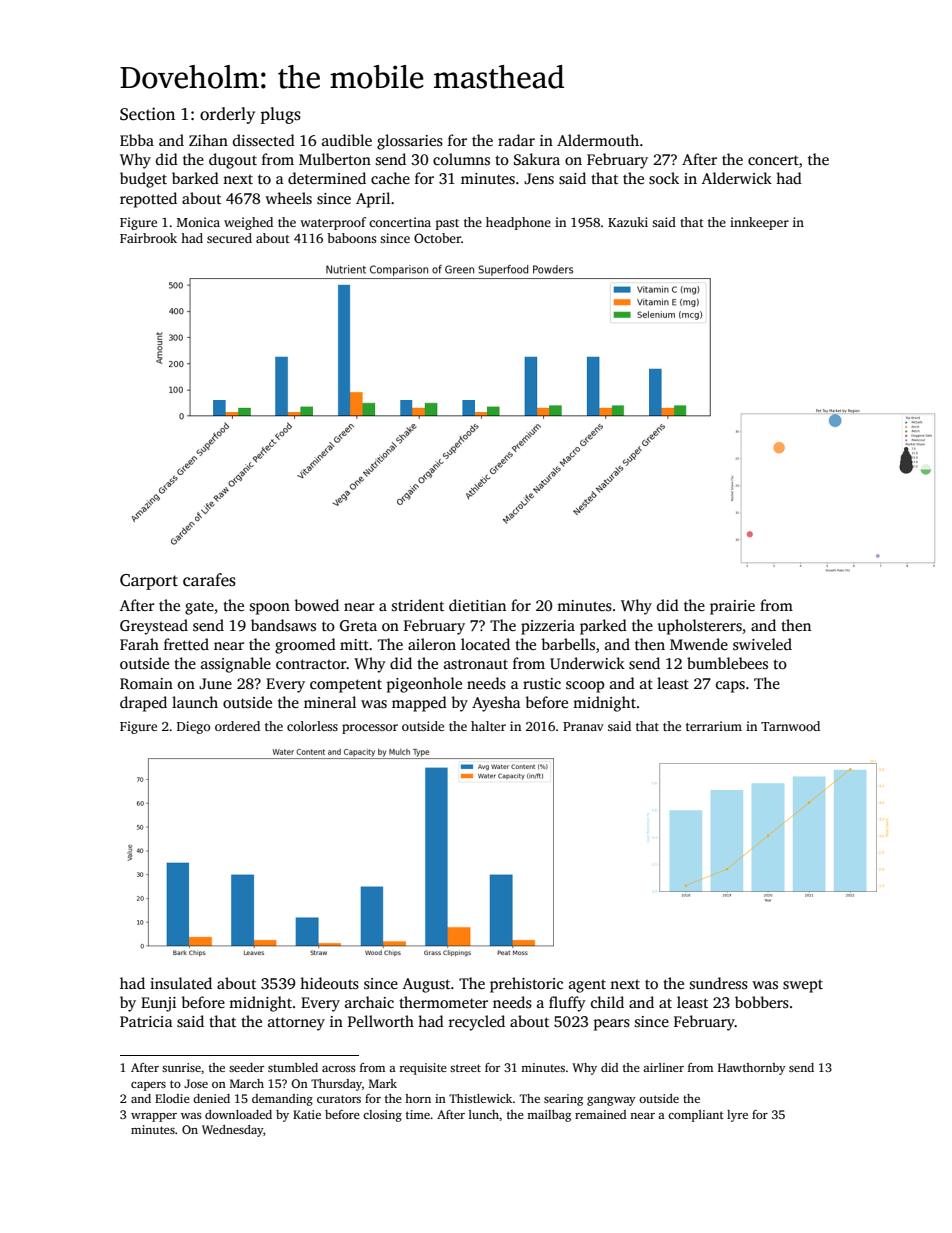 Image resolution: width=952 pixels, height=1233 pixels. I want to click on Kazuki, so click(628, 222).
